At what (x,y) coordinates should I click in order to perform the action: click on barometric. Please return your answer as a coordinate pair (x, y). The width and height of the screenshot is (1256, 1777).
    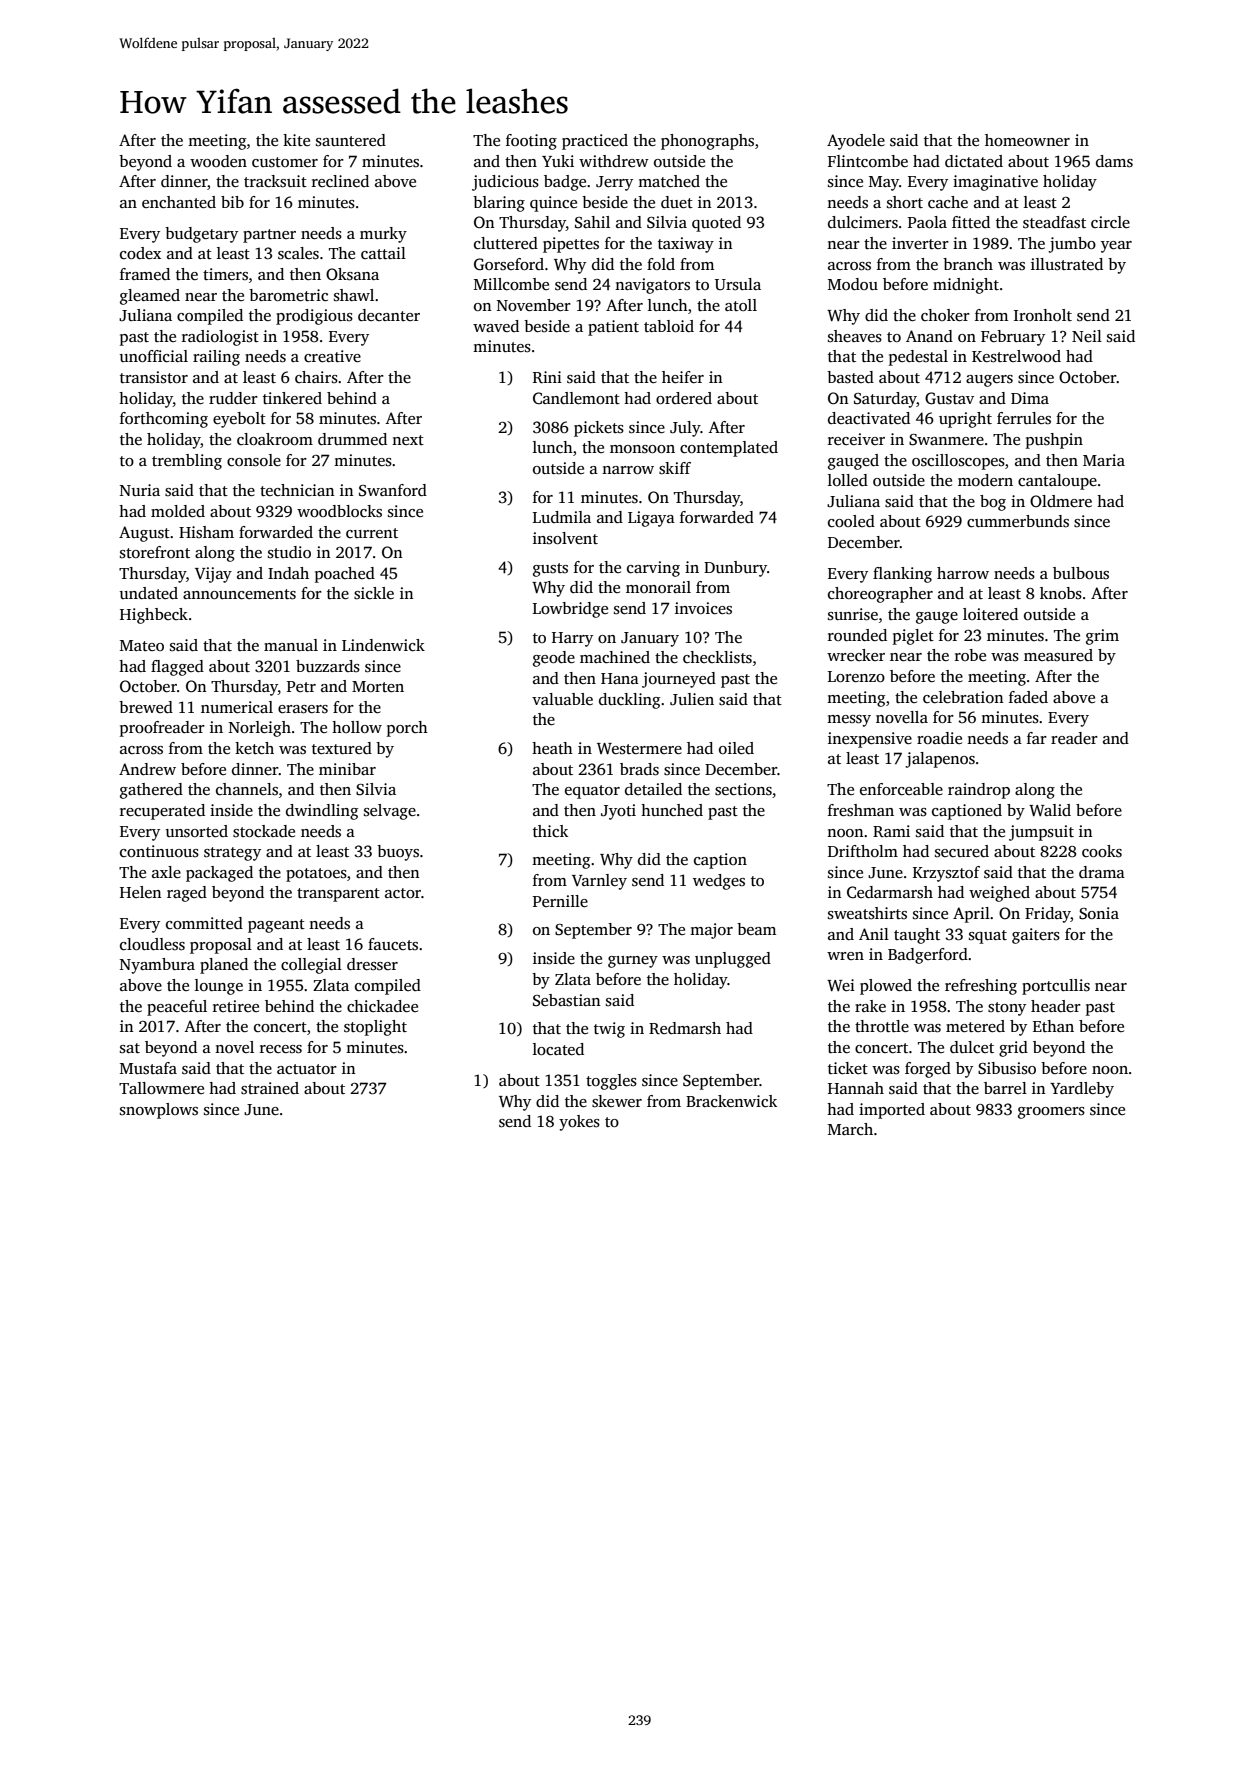
    Looking at the image, I should click on (288, 295).
